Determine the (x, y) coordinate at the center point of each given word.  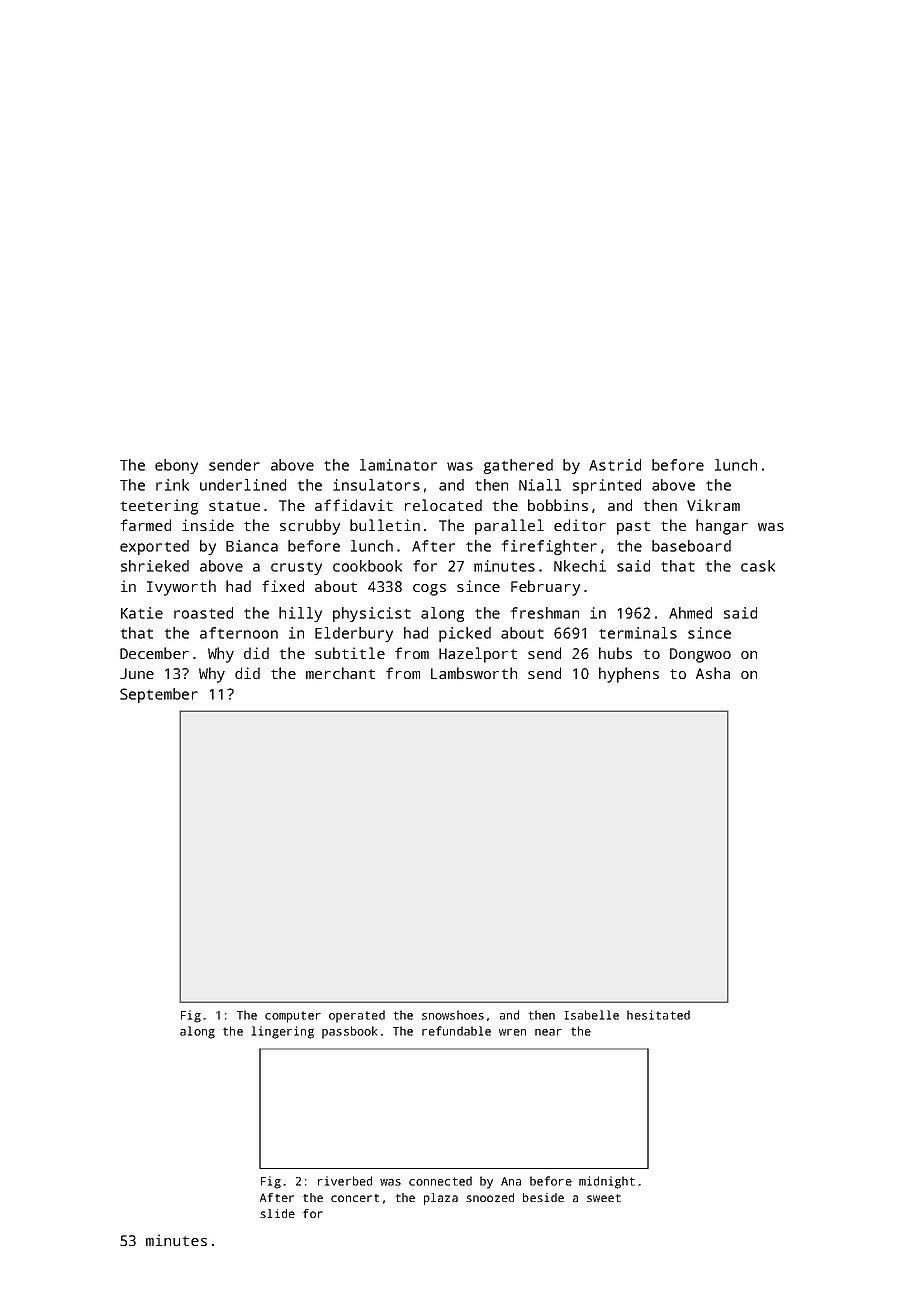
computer (293, 1017)
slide (277, 1213)
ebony (176, 466)
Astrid (615, 465)
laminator (398, 465)
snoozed (490, 1197)
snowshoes (453, 1015)
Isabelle (592, 1015)
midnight (607, 1182)
